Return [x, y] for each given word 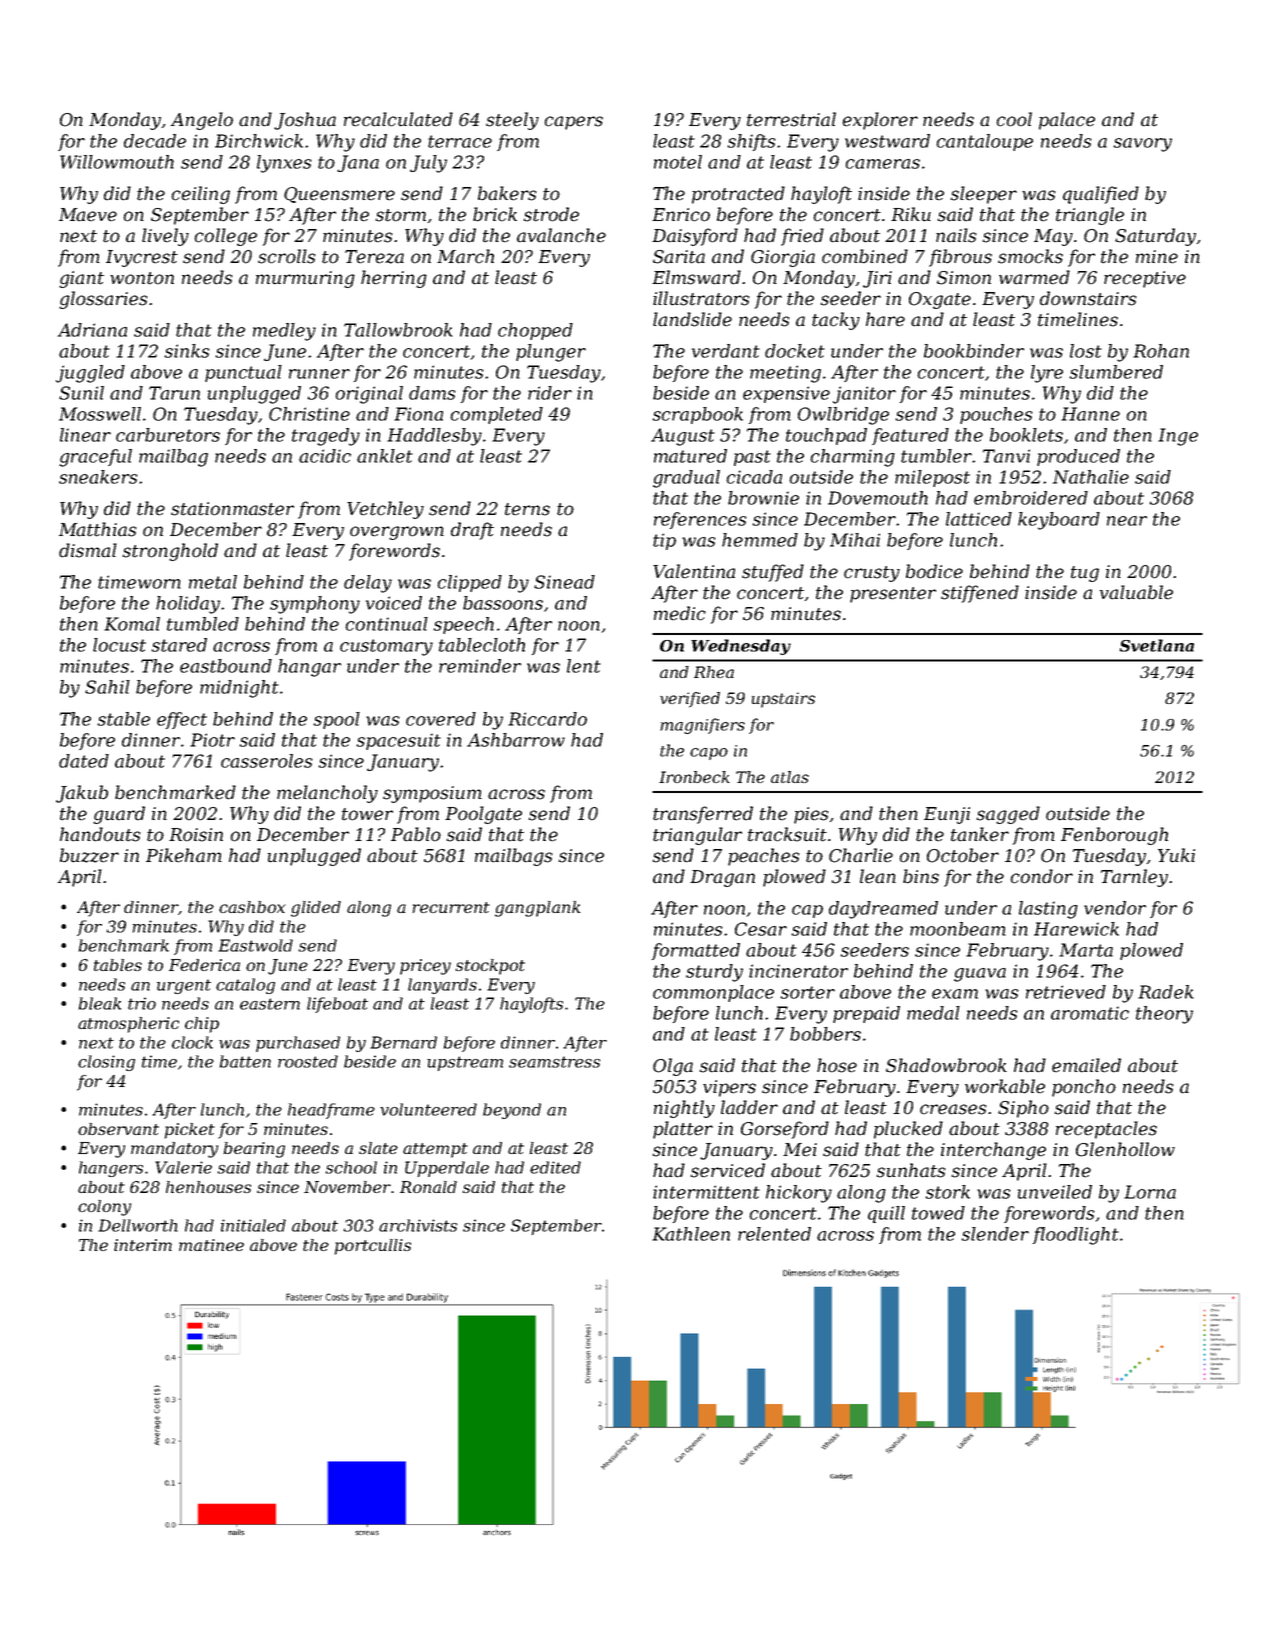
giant [81, 279]
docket [795, 351]
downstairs [1088, 298]
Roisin [196, 835]
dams [432, 393]
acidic [325, 456]
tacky [836, 321]
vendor [1115, 908]
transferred [703, 815]
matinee [211, 1245]
